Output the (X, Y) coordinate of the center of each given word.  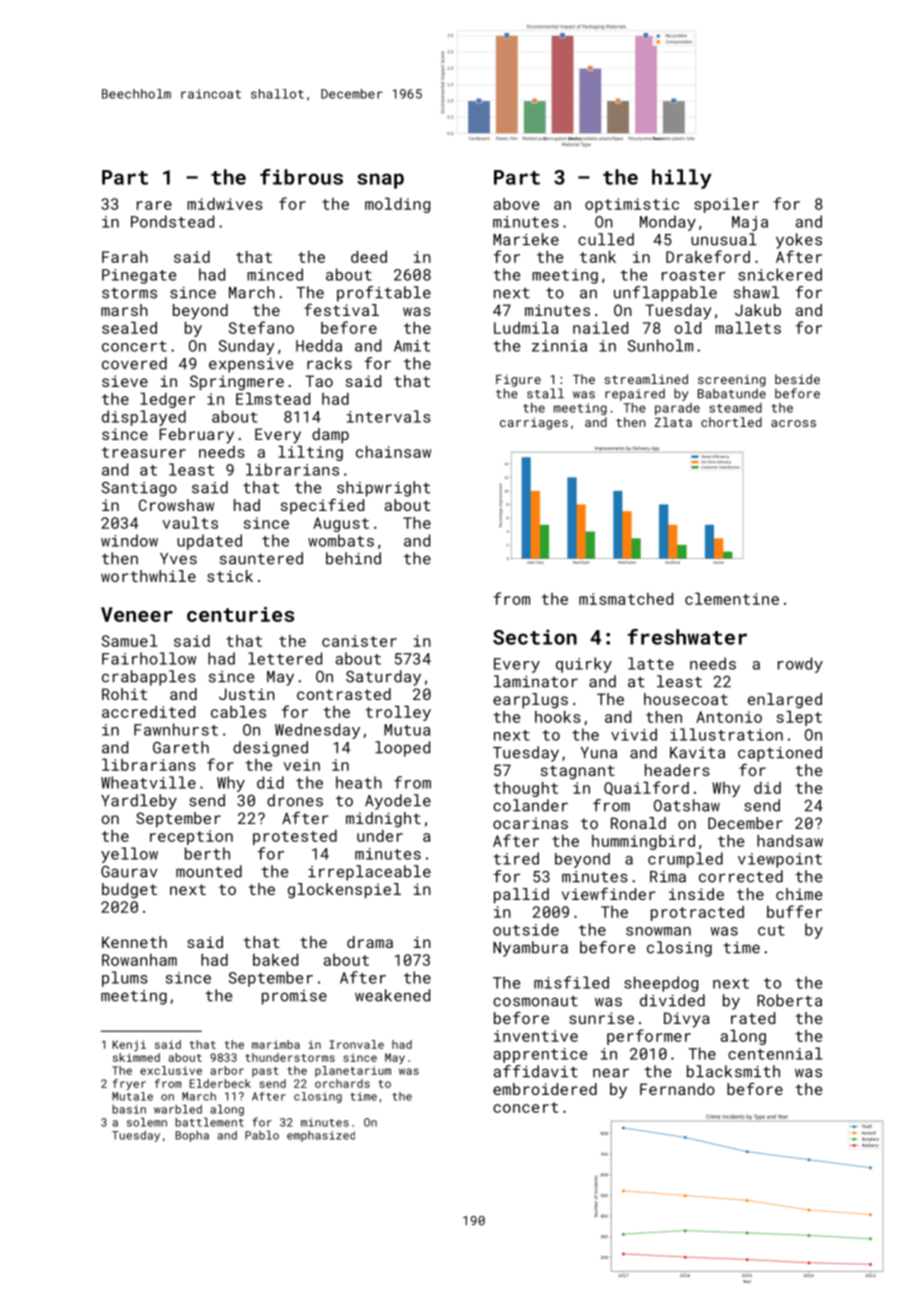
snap (380, 181)
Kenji (129, 1045)
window (129, 540)
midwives (225, 204)
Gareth (181, 747)
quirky (584, 665)
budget (129, 891)
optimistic (632, 205)
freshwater (687, 637)
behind (353, 558)
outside (526, 929)
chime (799, 894)
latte (651, 663)
